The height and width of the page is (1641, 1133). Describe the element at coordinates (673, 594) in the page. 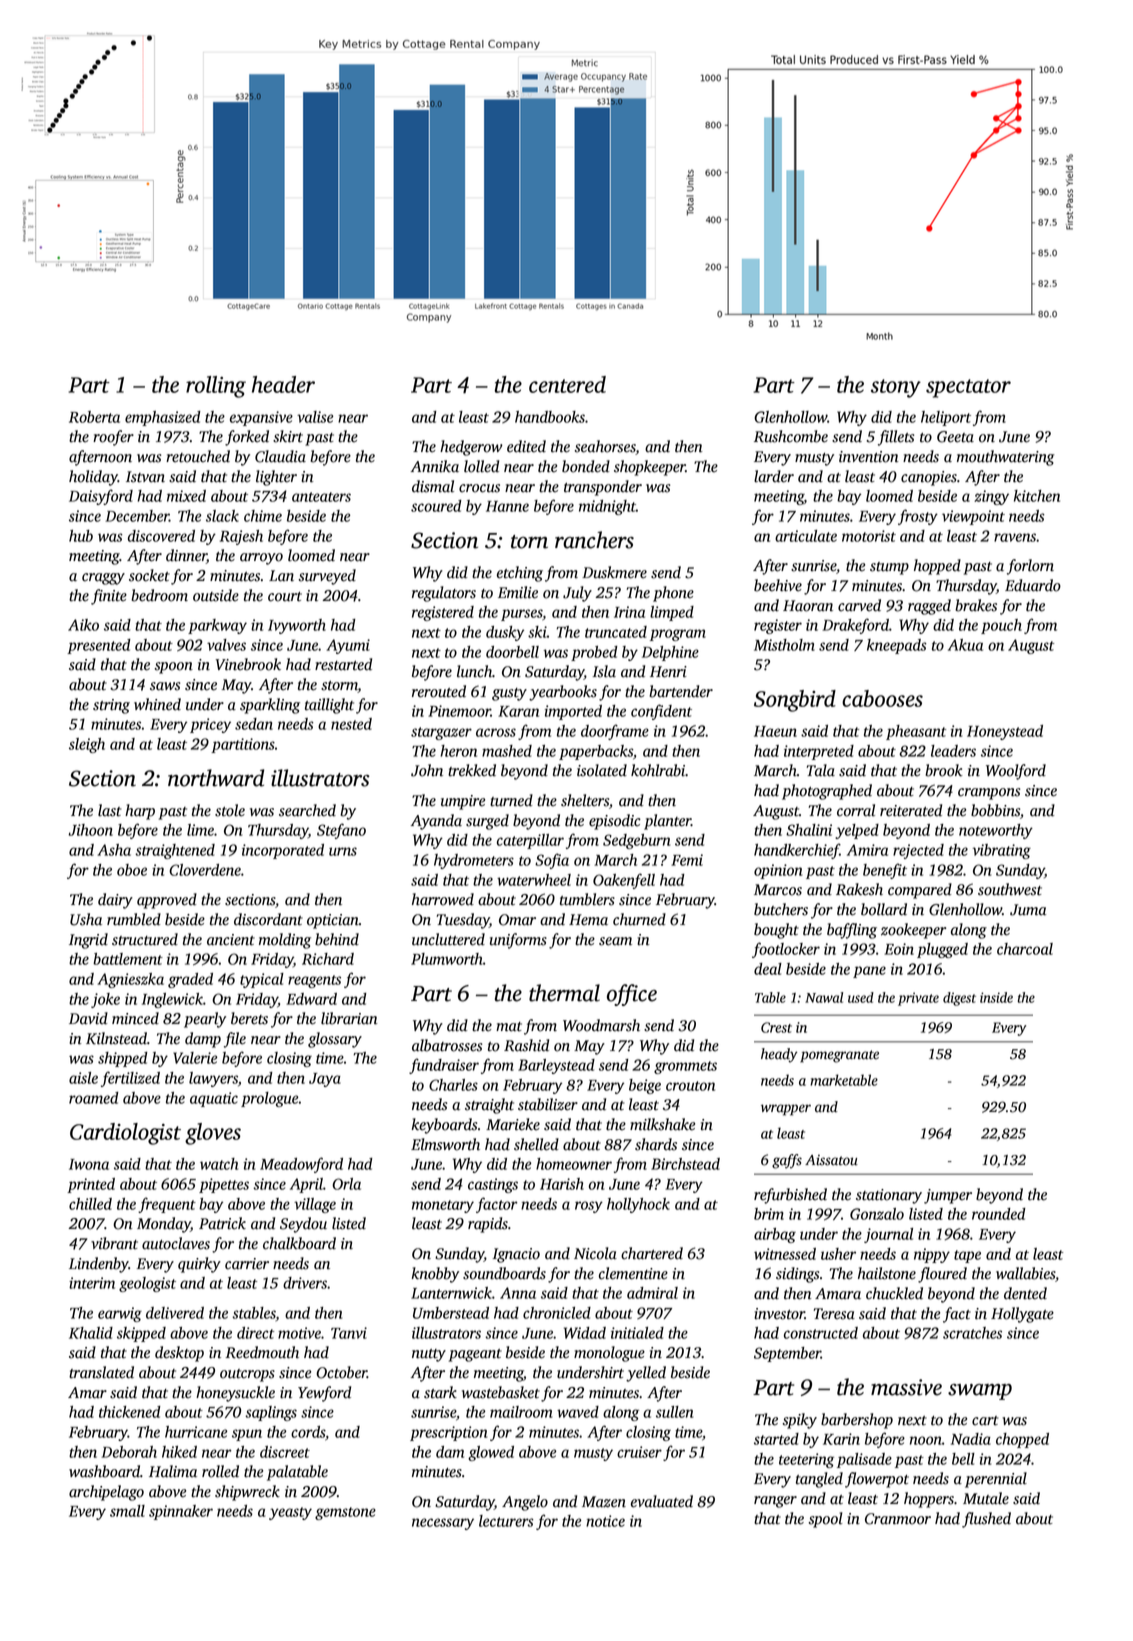

I see `phone` at that location.
